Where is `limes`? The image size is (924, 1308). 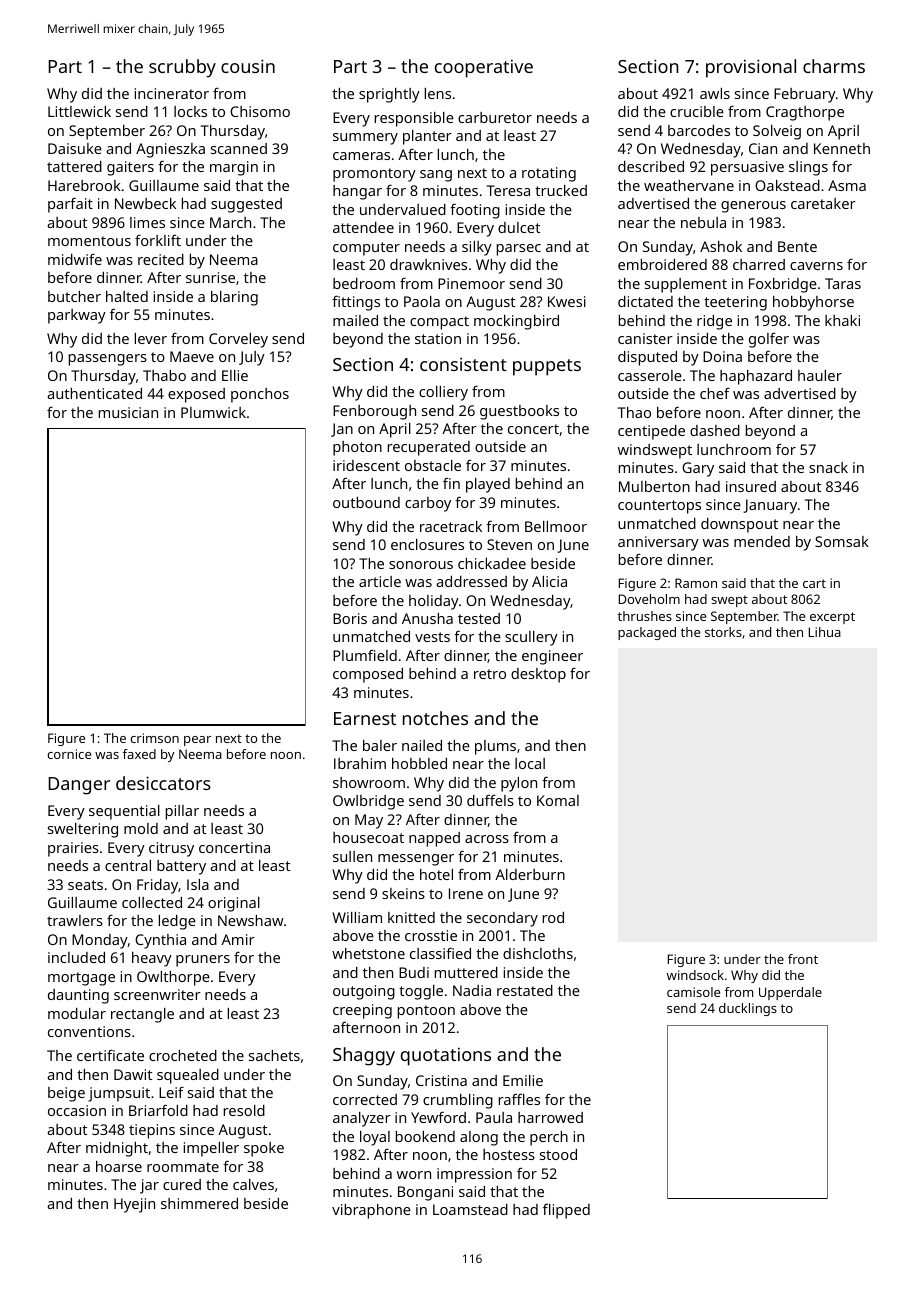
limes is located at coordinates (147, 222).
